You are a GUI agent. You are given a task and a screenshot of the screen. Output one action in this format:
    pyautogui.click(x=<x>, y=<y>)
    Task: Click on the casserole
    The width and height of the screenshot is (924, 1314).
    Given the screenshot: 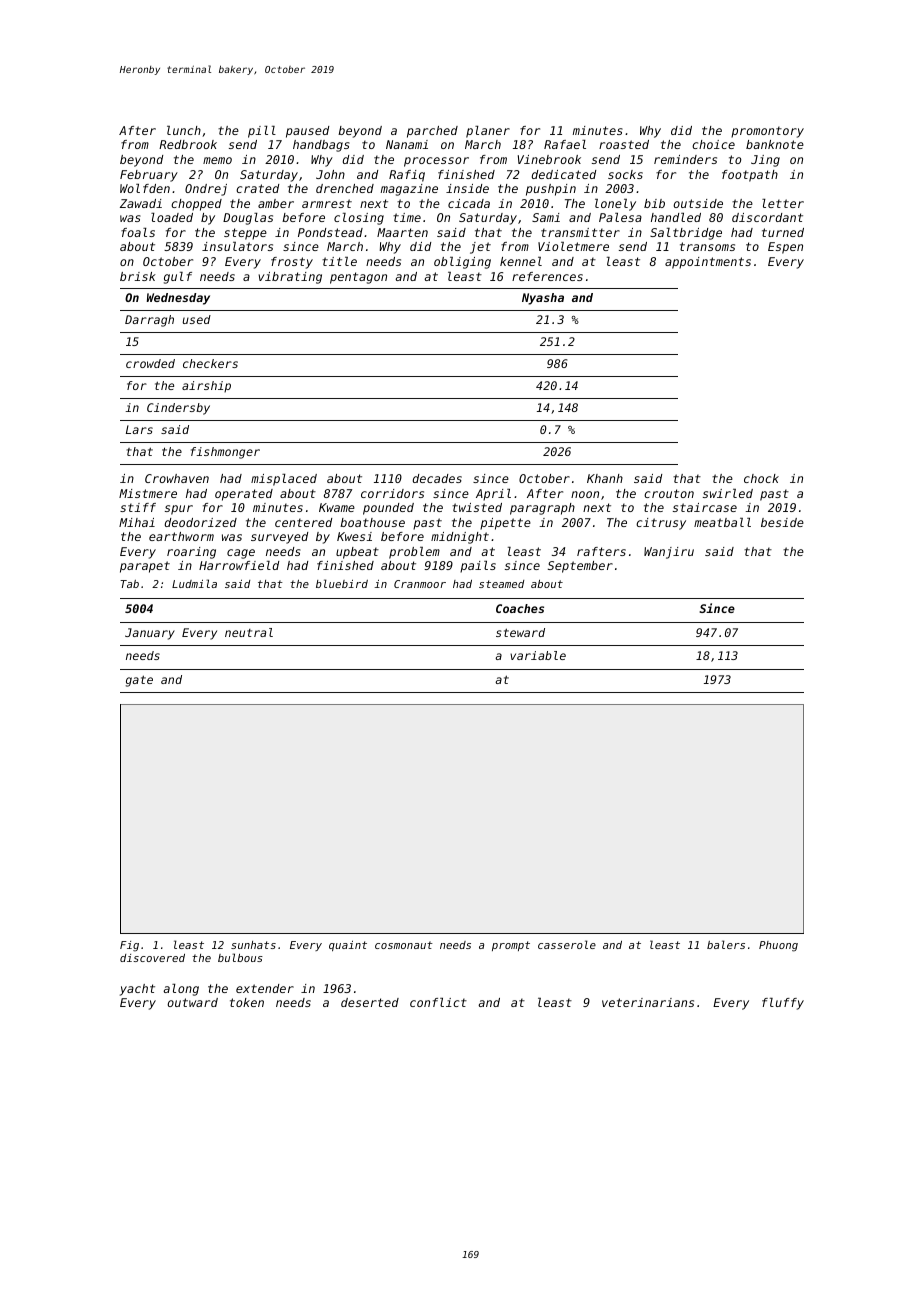 What is the action you would take?
    pyautogui.click(x=567, y=944)
